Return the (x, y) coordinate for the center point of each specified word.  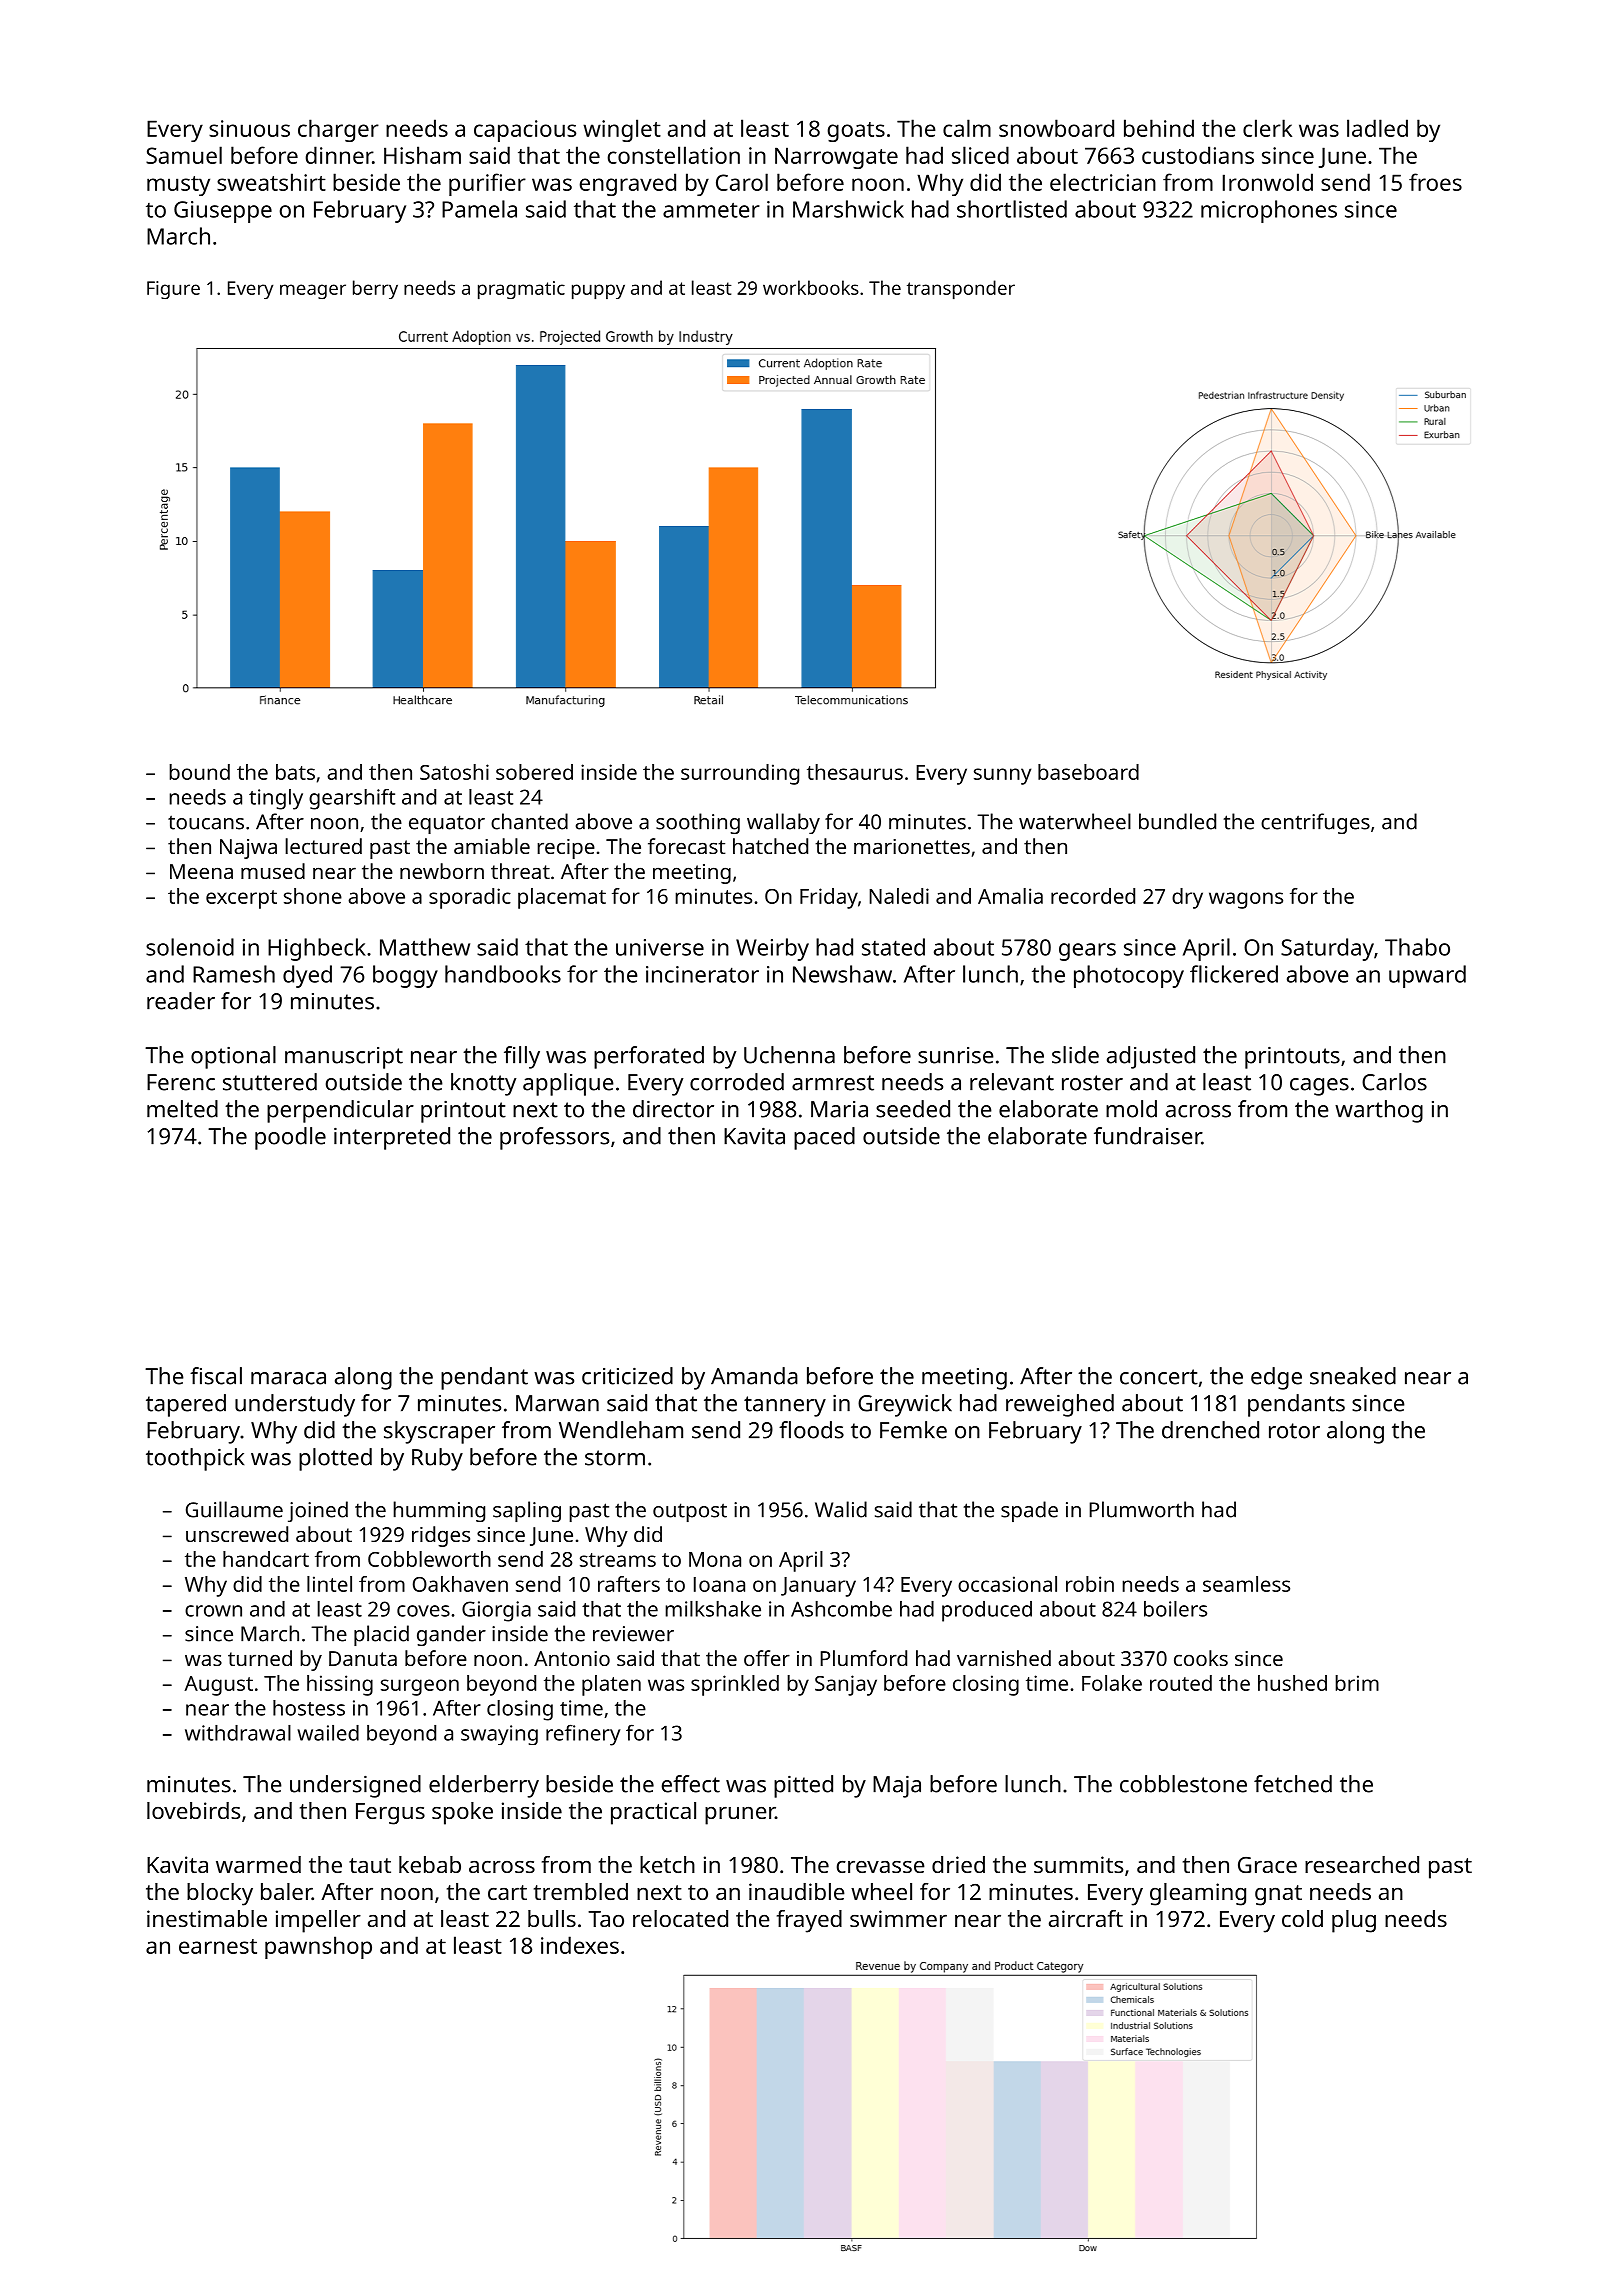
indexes (580, 1945)
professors (554, 1138)
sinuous (249, 128)
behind (1159, 128)
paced (824, 1138)
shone (313, 896)
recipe (566, 849)
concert (1159, 1377)
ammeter (711, 210)
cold (1302, 1918)
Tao (606, 1919)
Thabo (1417, 947)
